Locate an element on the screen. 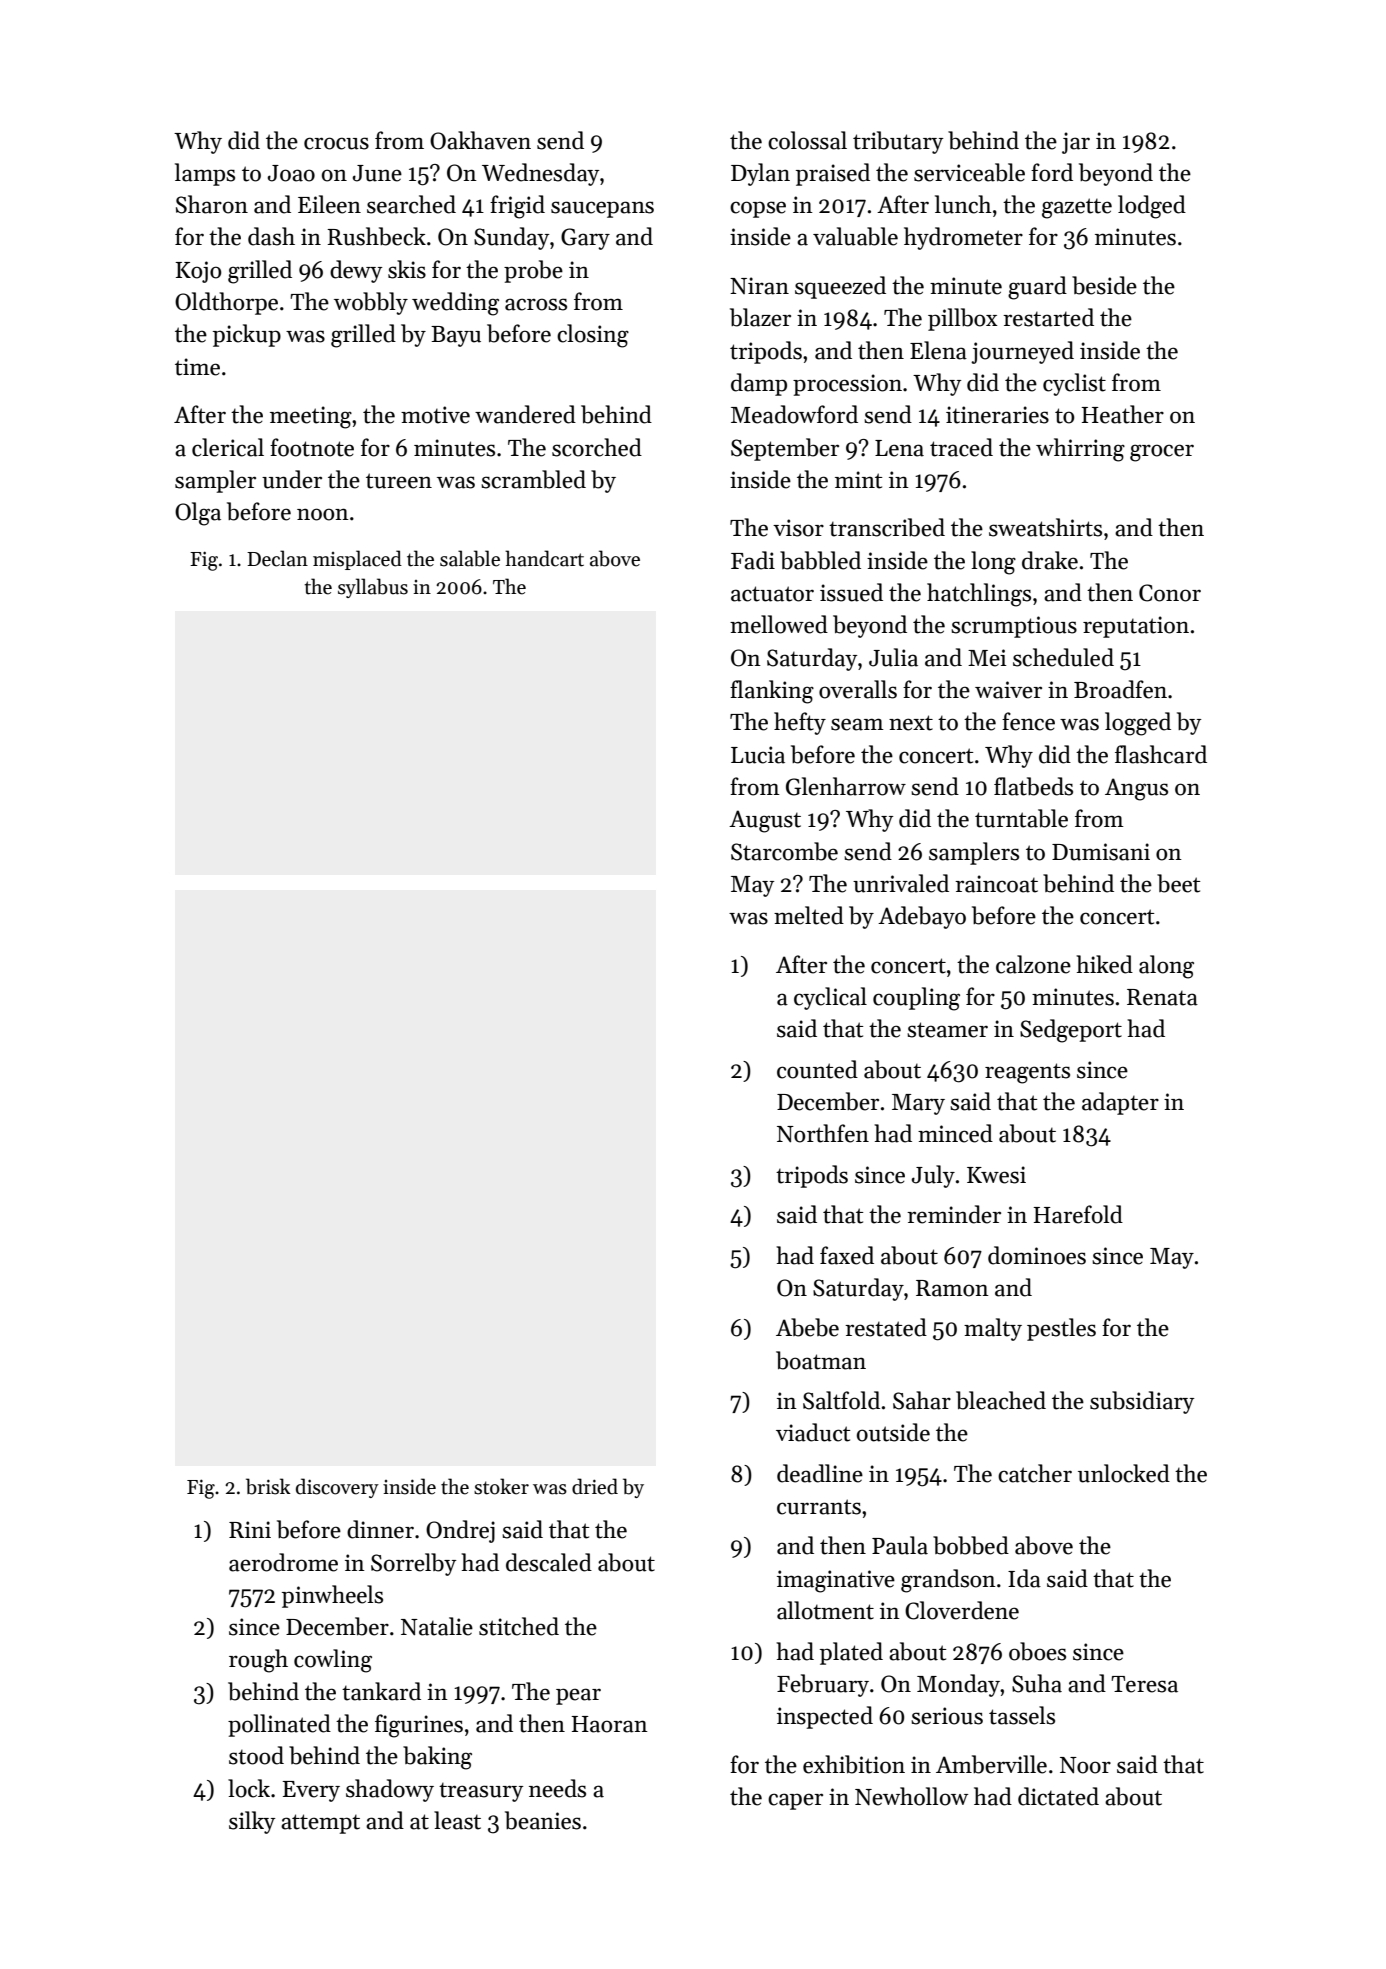  scrambled is located at coordinates (533, 479).
